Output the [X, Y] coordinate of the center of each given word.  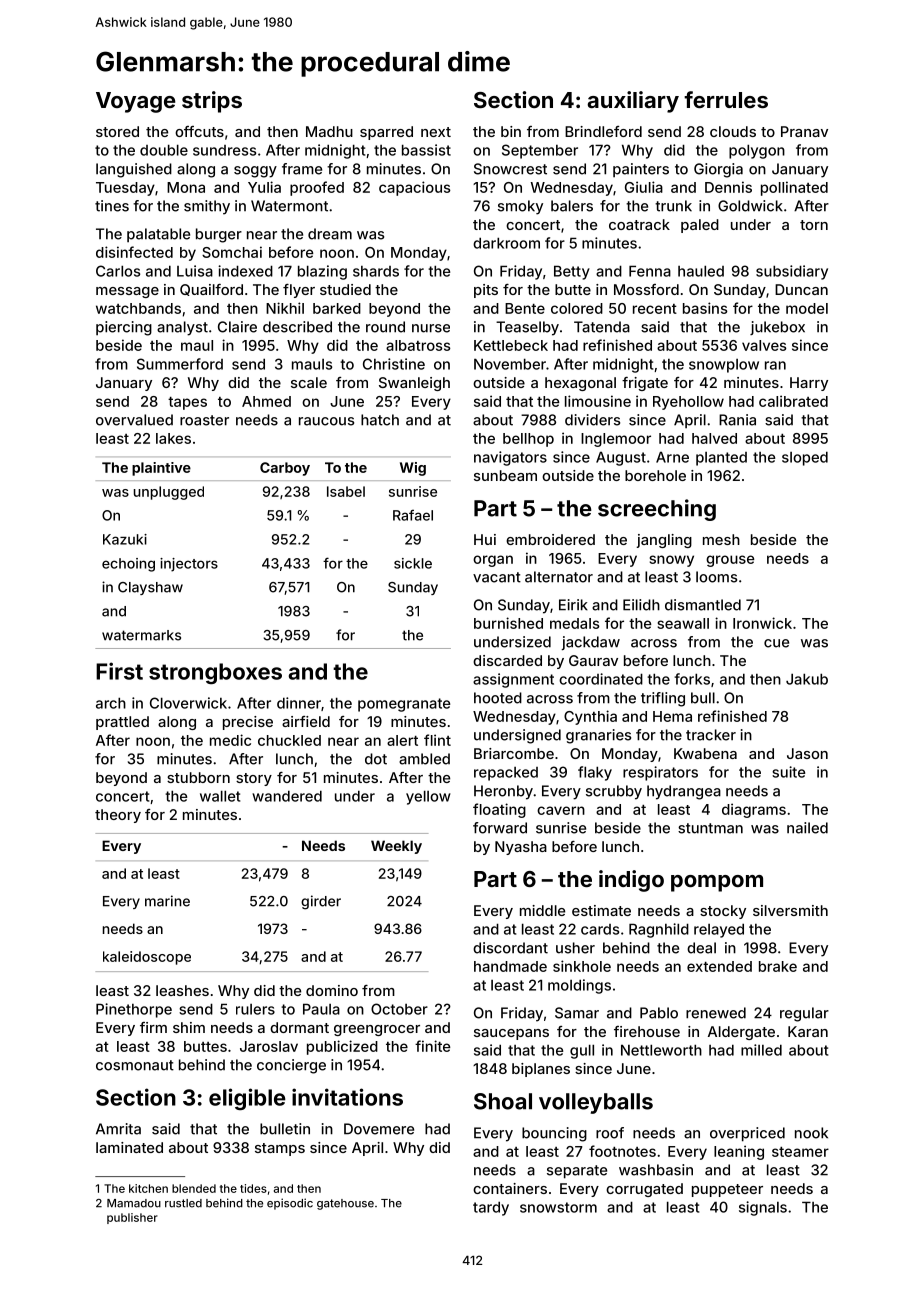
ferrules [726, 99]
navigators [510, 458]
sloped [805, 458]
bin [511, 131]
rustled [183, 1203]
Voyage [136, 102]
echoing [128, 565]
